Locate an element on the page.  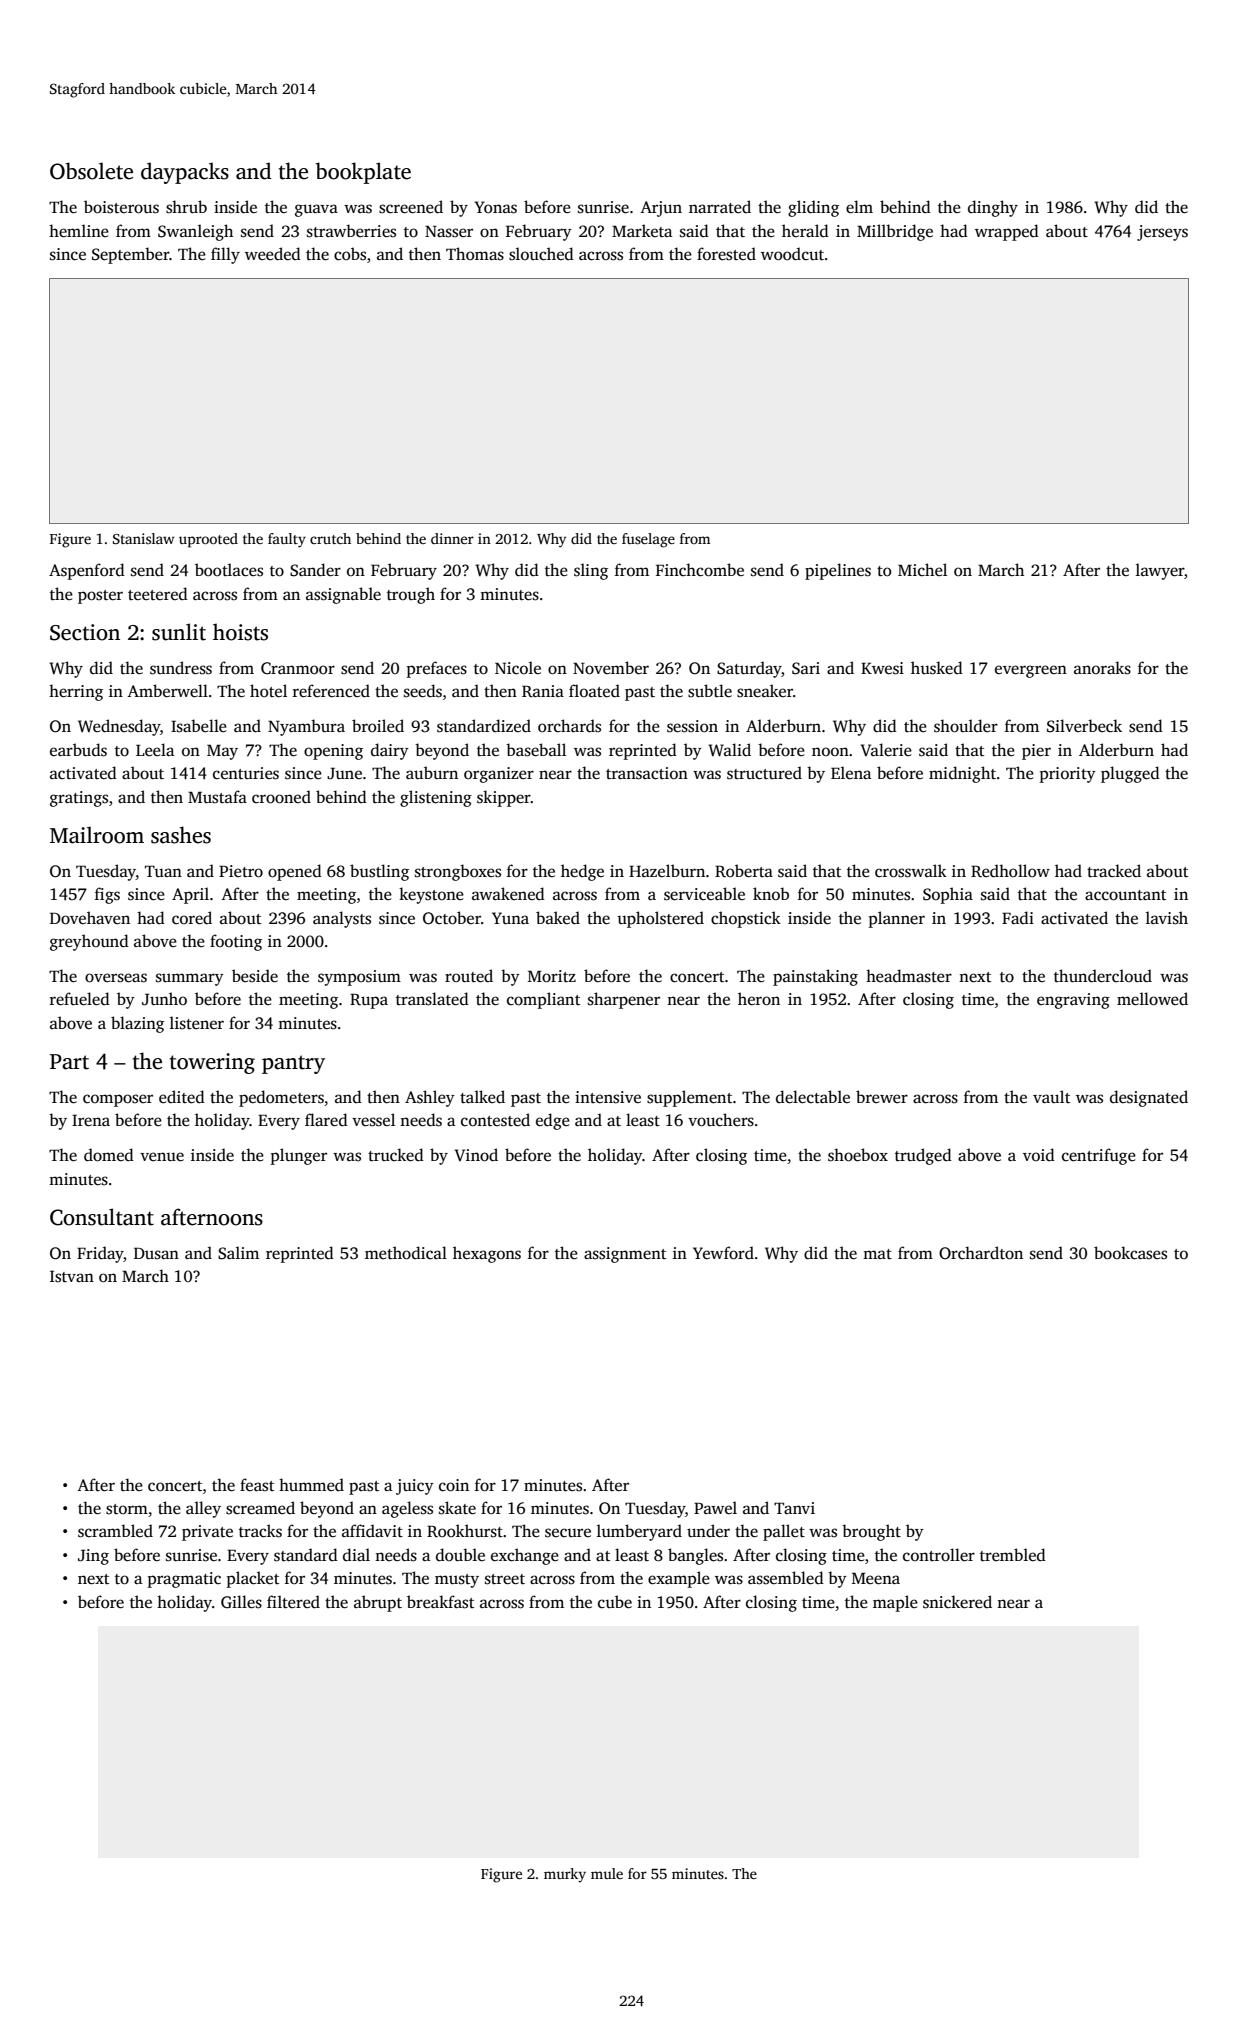
heron is located at coordinates (759, 999).
